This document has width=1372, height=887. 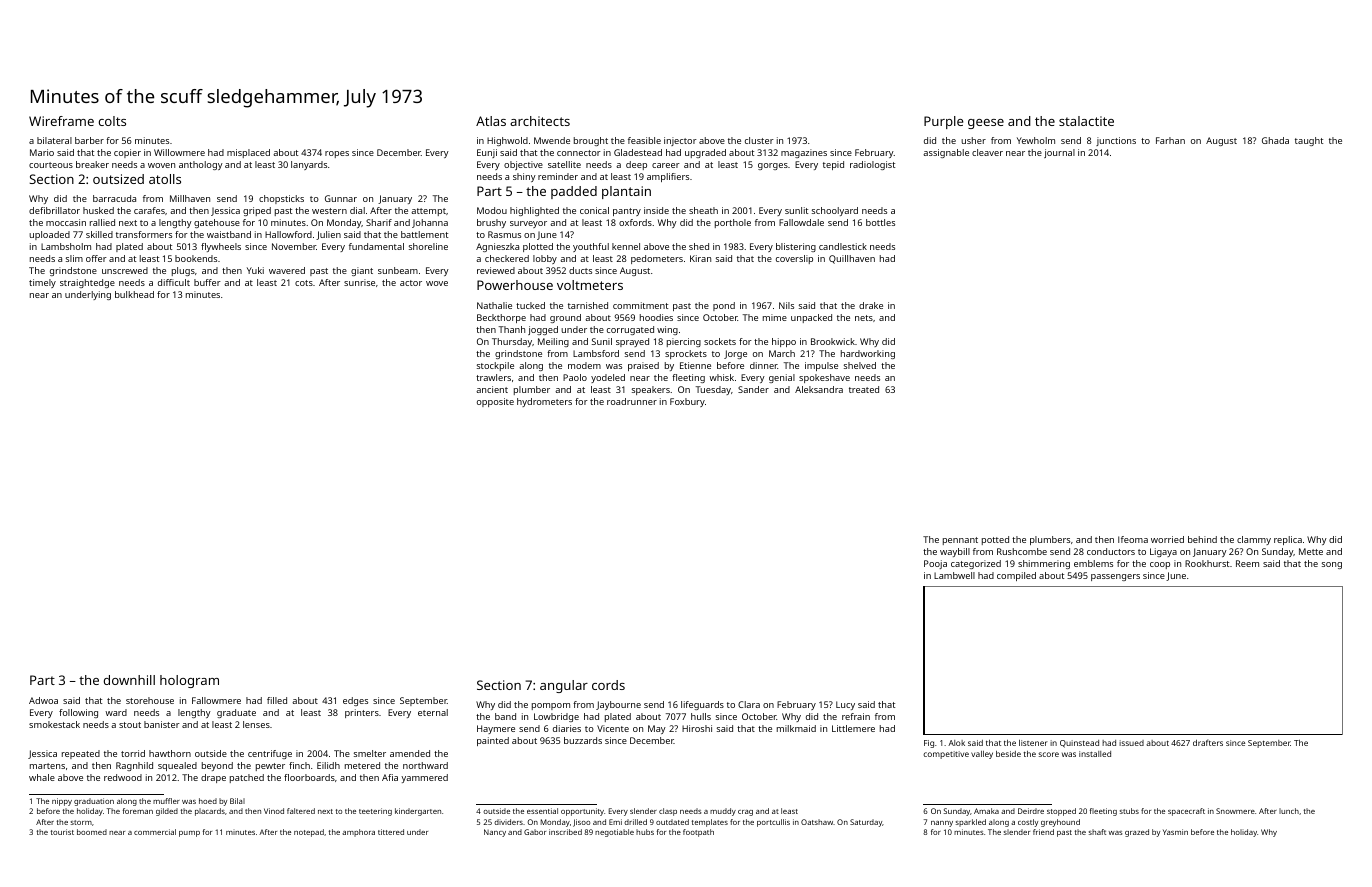 What do you see at coordinates (189, 834) in the document?
I see `pump` at bounding box center [189, 834].
